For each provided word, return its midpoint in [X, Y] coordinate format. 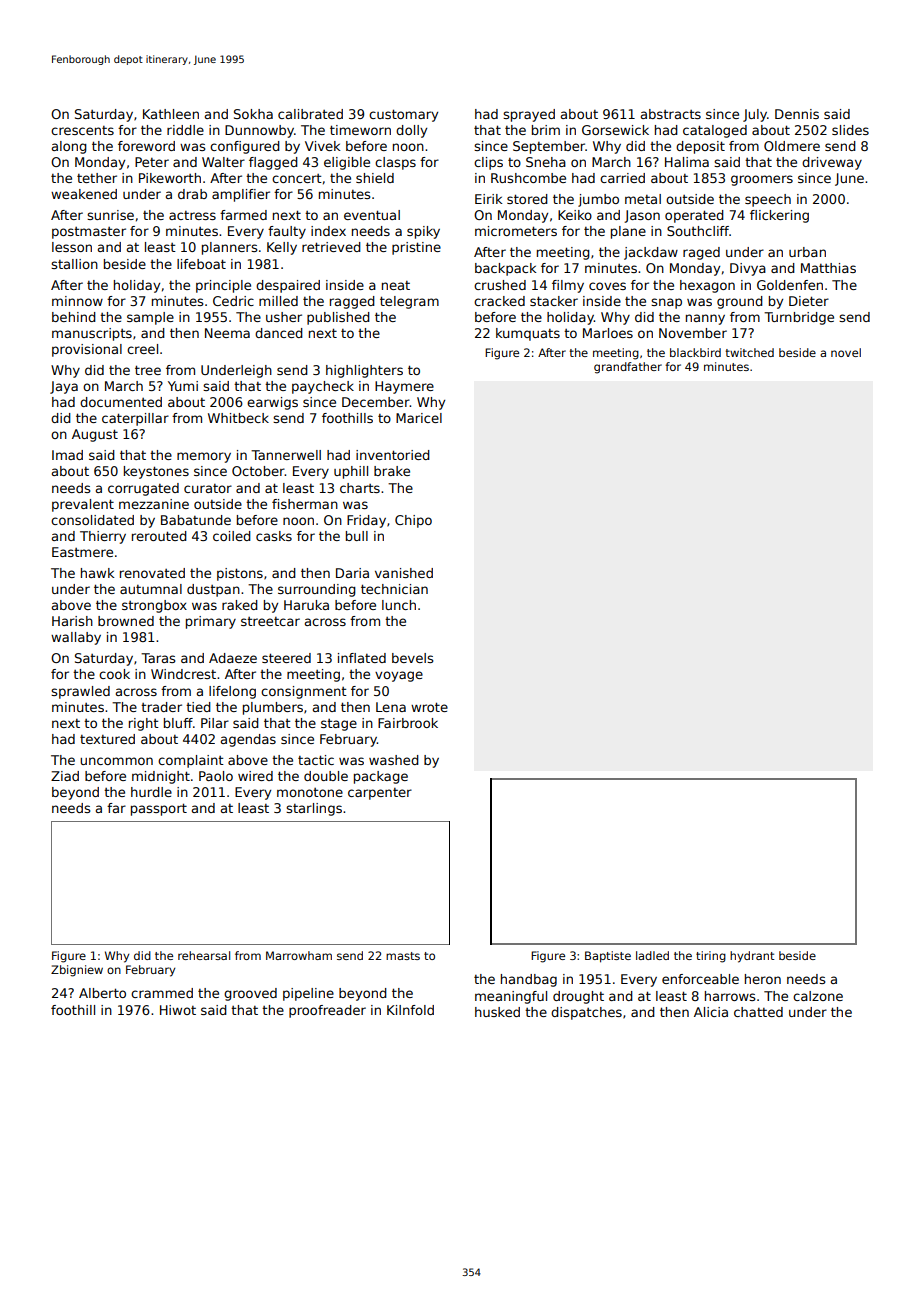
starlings [314, 809]
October [258, 471]
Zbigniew [77, 971]
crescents [82, 130]
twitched [749, 352]
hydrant [752, 957]
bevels [412, 658]
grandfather [628, 368]
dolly [411, 131]
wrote [429, 707]
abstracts [671, 114]
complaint [191, 761]
